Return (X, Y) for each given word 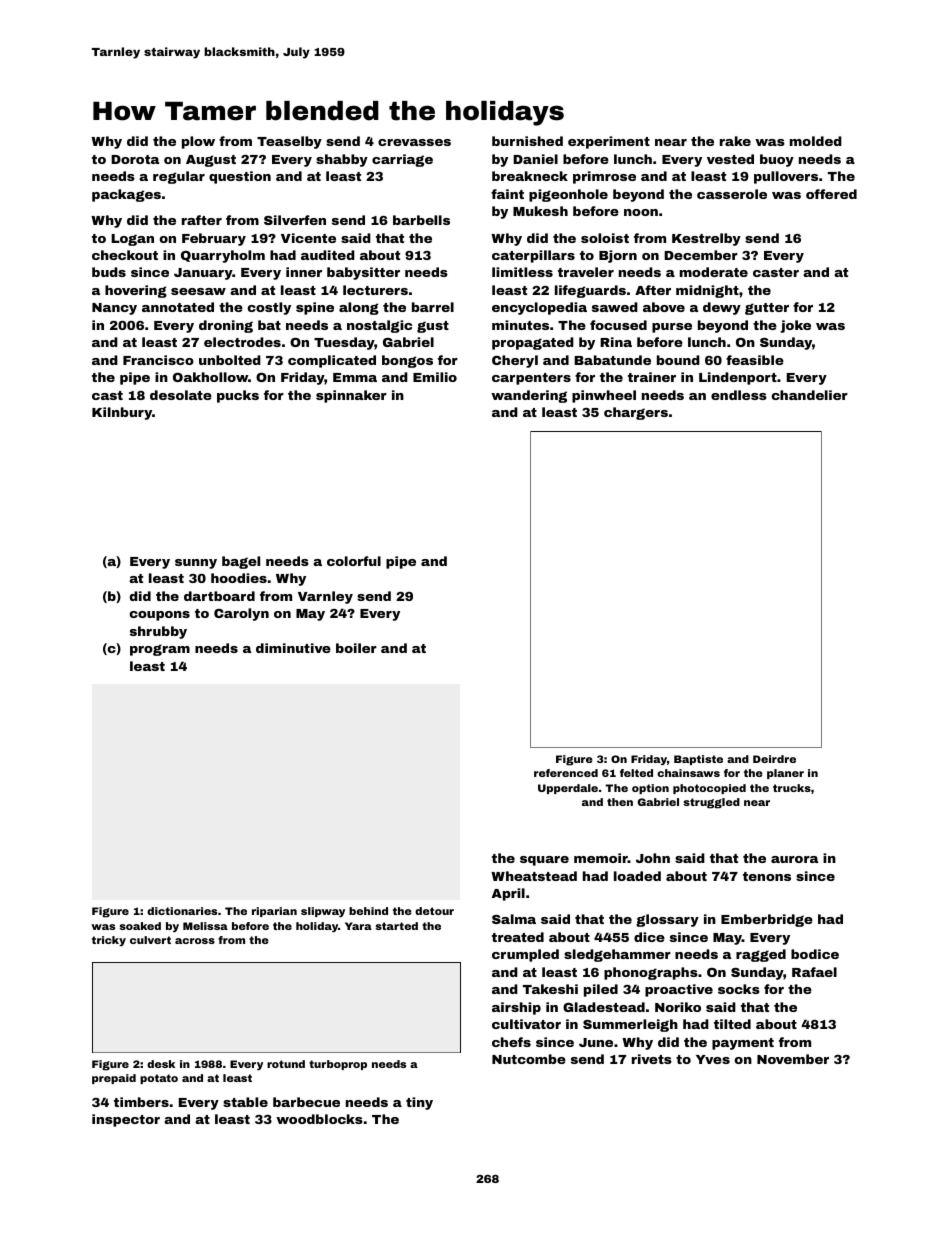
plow (198, 142)
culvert (150, 940)
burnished (527, 141)
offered (831, 194)
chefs (511, 1042)
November (793, 1059)
